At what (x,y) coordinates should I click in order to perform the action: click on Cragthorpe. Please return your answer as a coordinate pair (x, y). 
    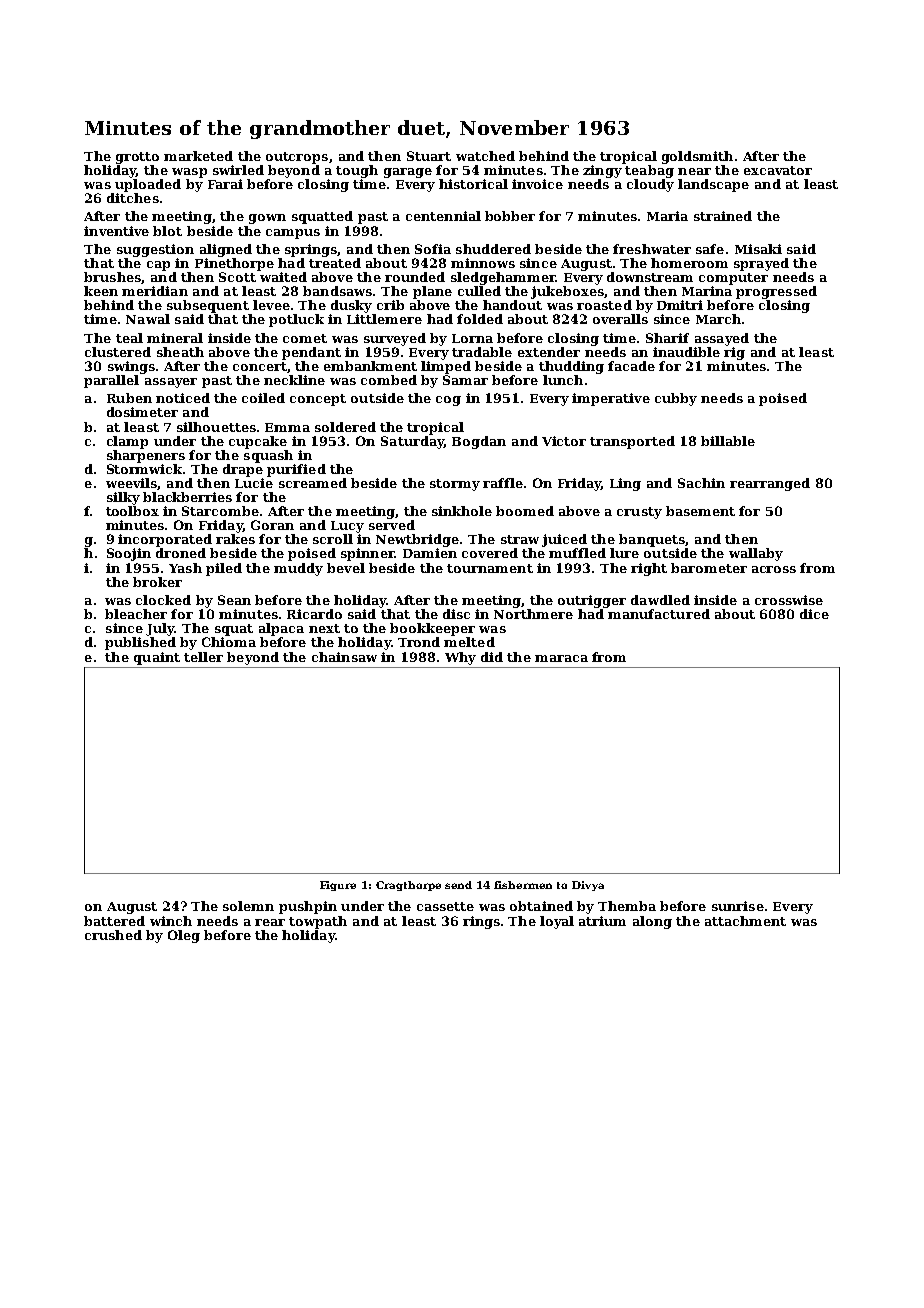
    Looking at the image, I should click on (408, 886).
